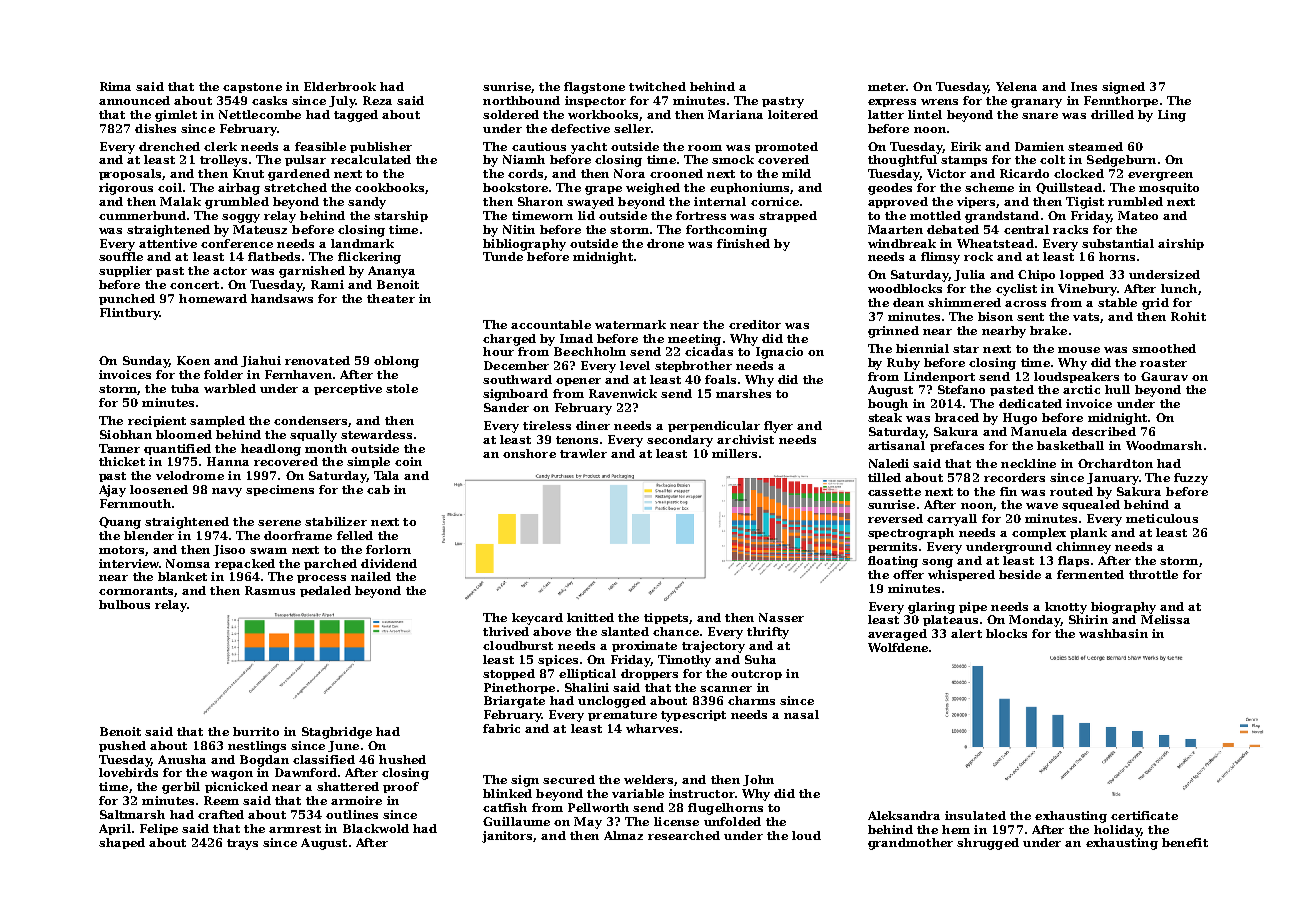 Image resolution: width=1308 pixels, height=924 pixels. What do you see at coordinates (589, 148) in the page?
I see `yacht` at bounding box center [589, 148].
